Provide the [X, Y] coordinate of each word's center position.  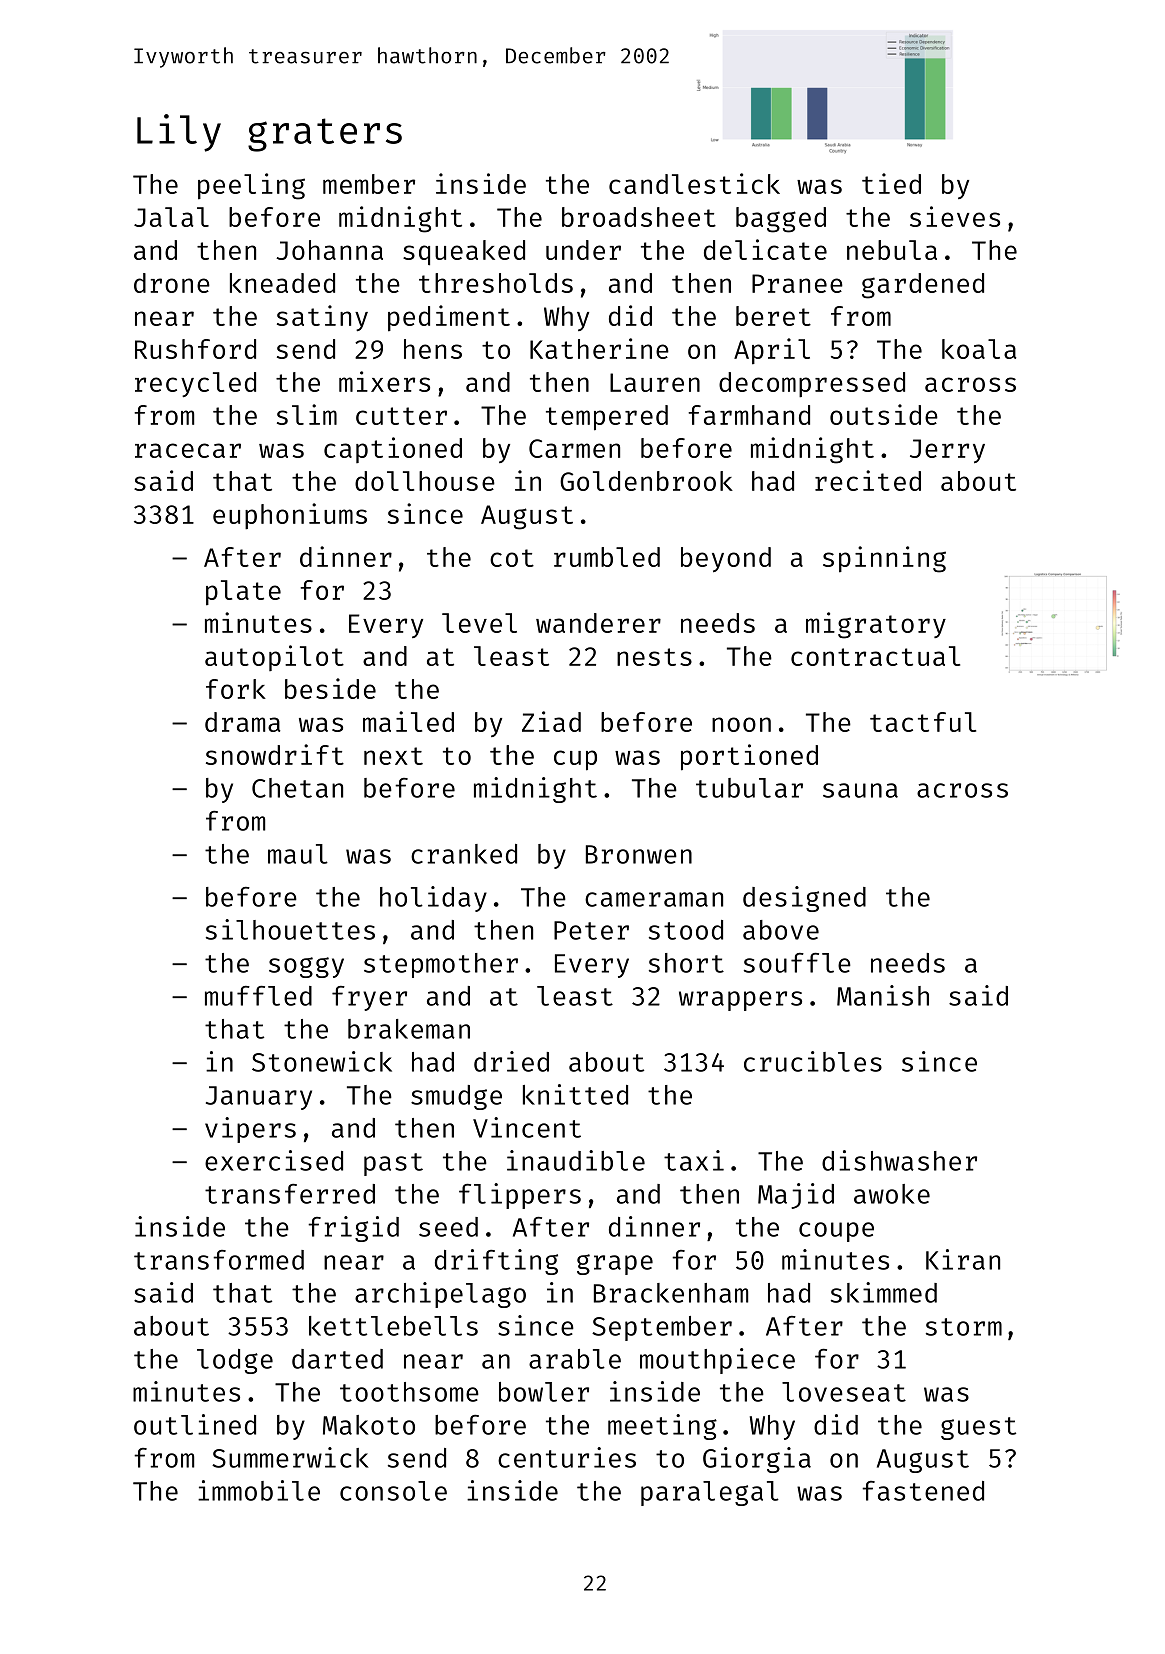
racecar [188, 450]
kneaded [282, 283]
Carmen [574, 448]
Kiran [963, 1259]
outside [884, 414]
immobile [259, 1490]
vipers [250, 1130]
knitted [575, 1094]
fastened [923, 1491]
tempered [607, 418]
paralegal [710, 1493]
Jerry [947, 451]
